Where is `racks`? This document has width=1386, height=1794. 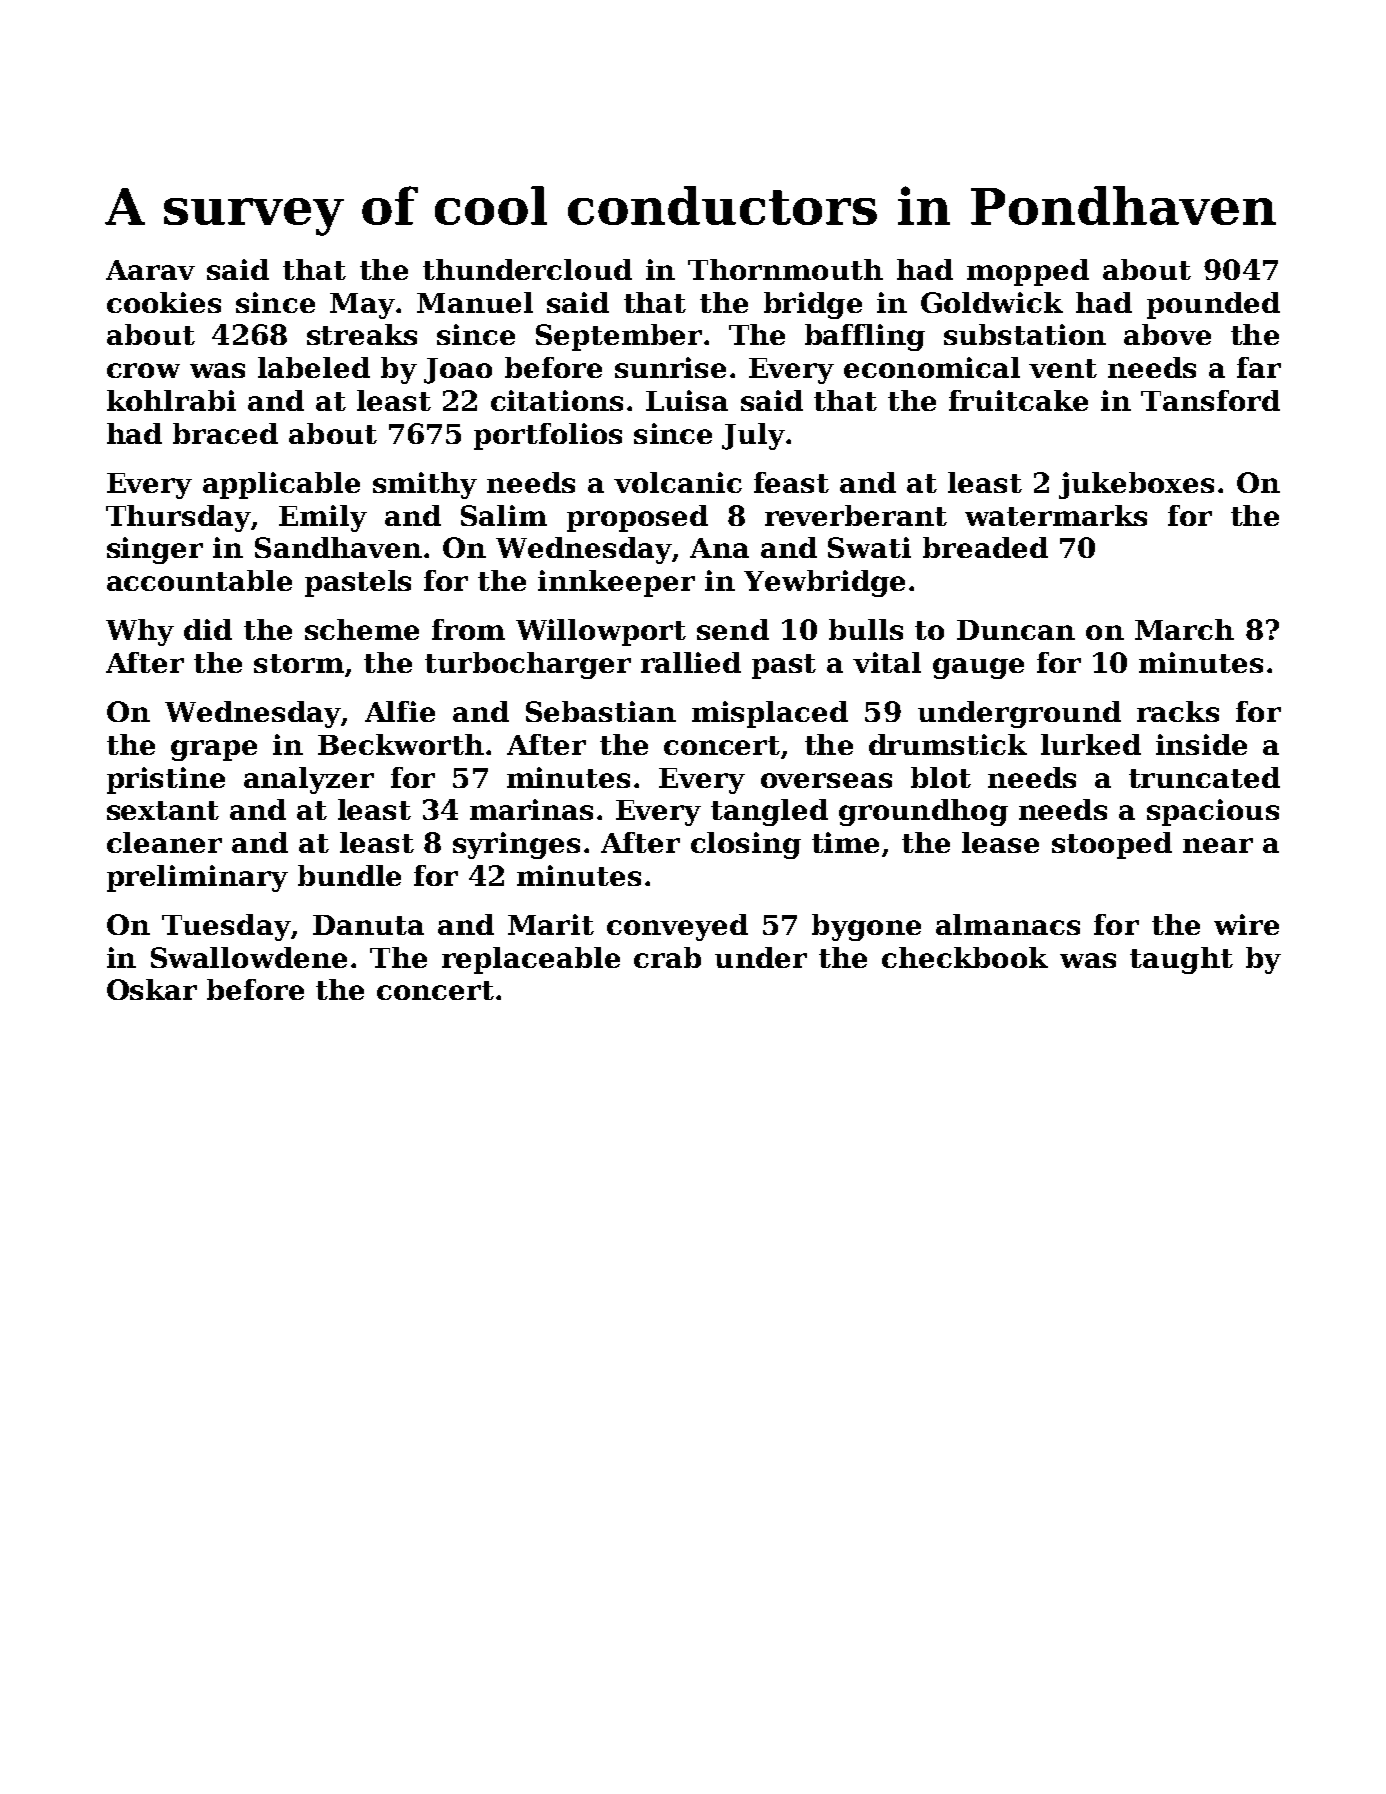 racks is located at coordinates (1178, 711).
